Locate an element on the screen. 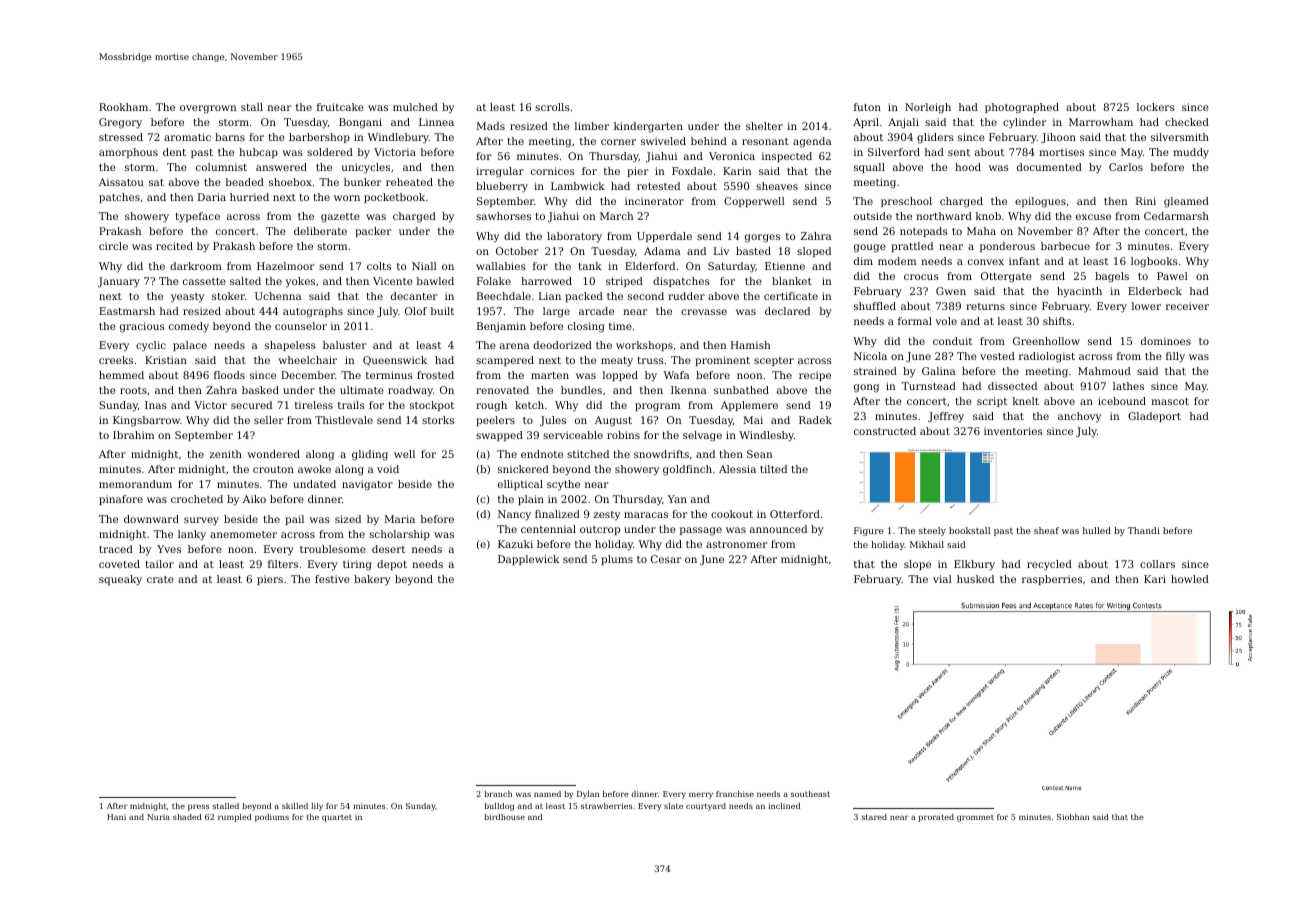 The width and height of the screenshot is (1308, 924). Folake is located at coordinates (494, 281).
